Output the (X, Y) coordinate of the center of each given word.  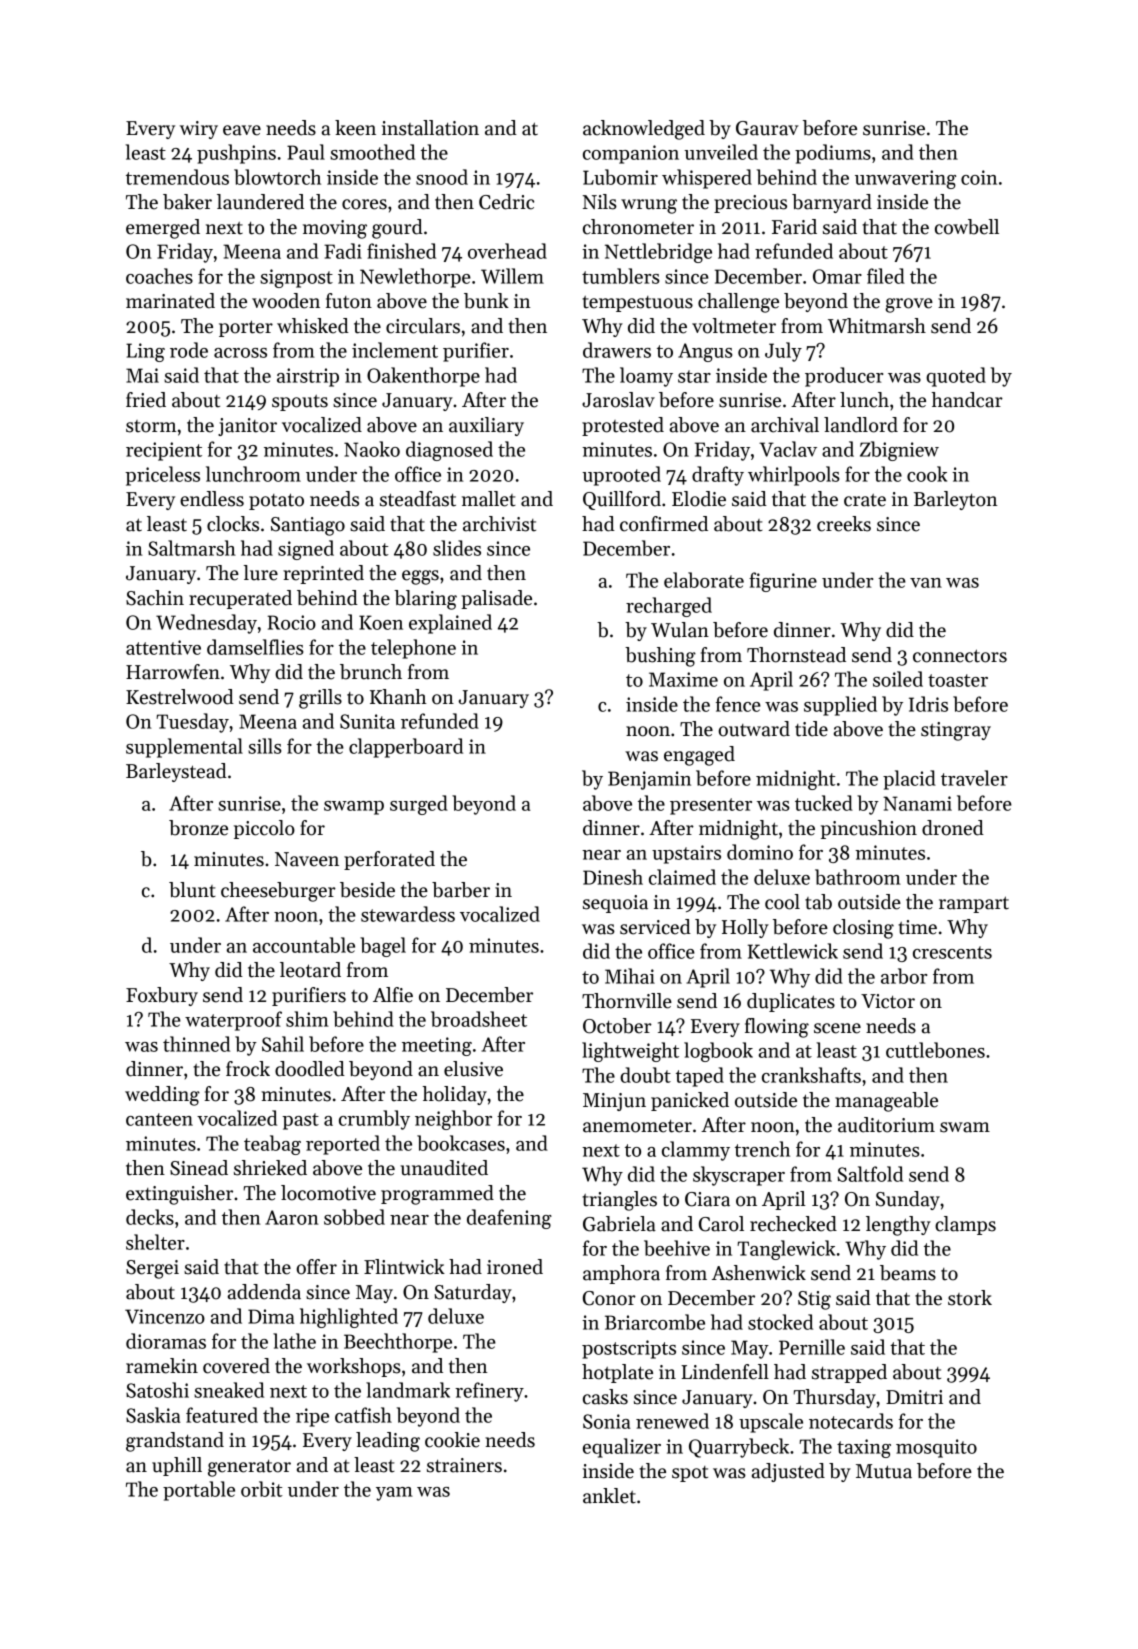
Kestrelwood (180, 697)
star (694, 376)
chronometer (638, 227)
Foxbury (162, 996)
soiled (898, 679)
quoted (956, 377)
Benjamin (649, 780)
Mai (142, 375)
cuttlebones (935, 1050)
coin (979, 177)
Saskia (153, 1415)
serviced (655, 927)
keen (355, 128)
